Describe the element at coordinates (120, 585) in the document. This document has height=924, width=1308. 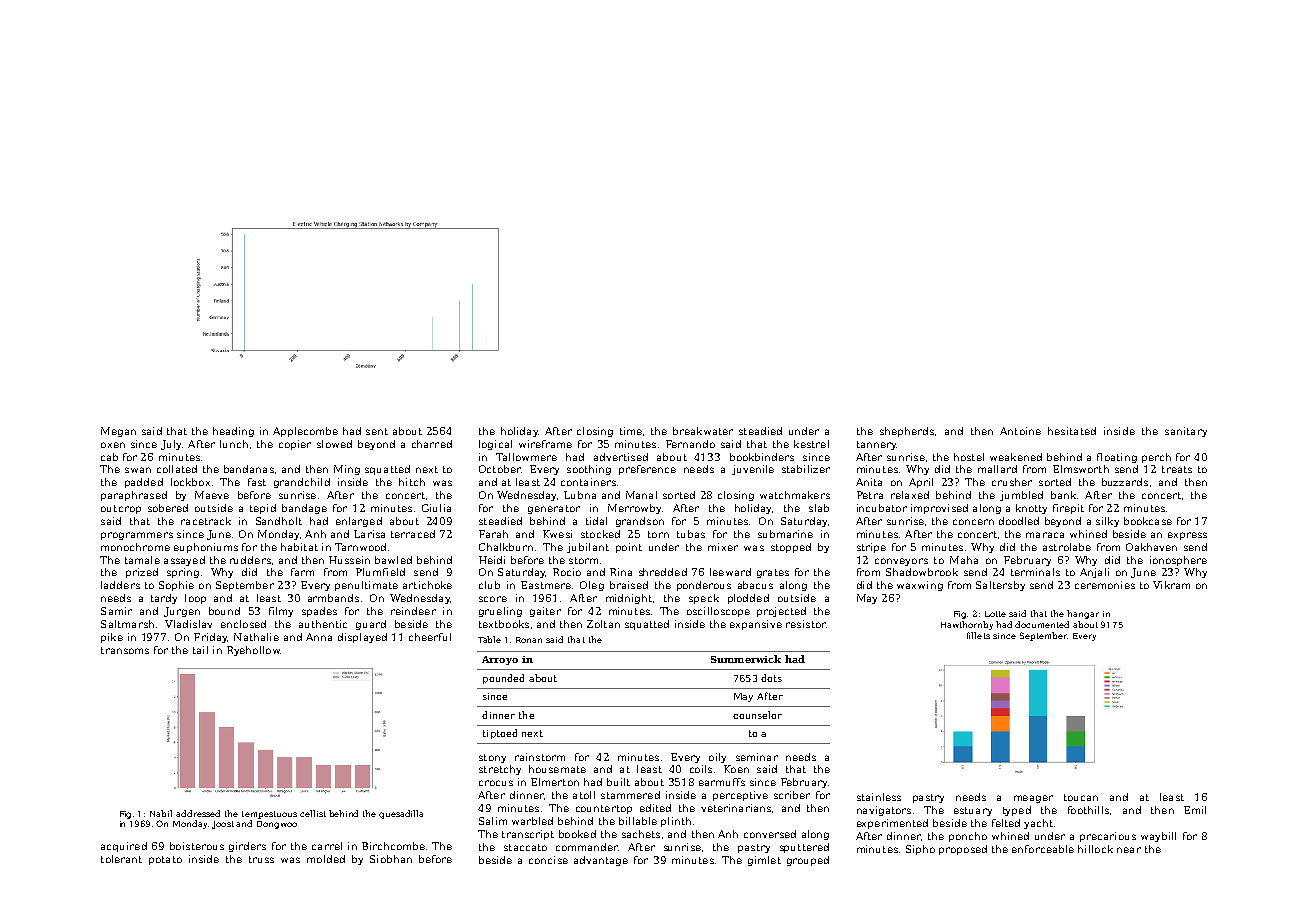
I see `ladders` at that location.
